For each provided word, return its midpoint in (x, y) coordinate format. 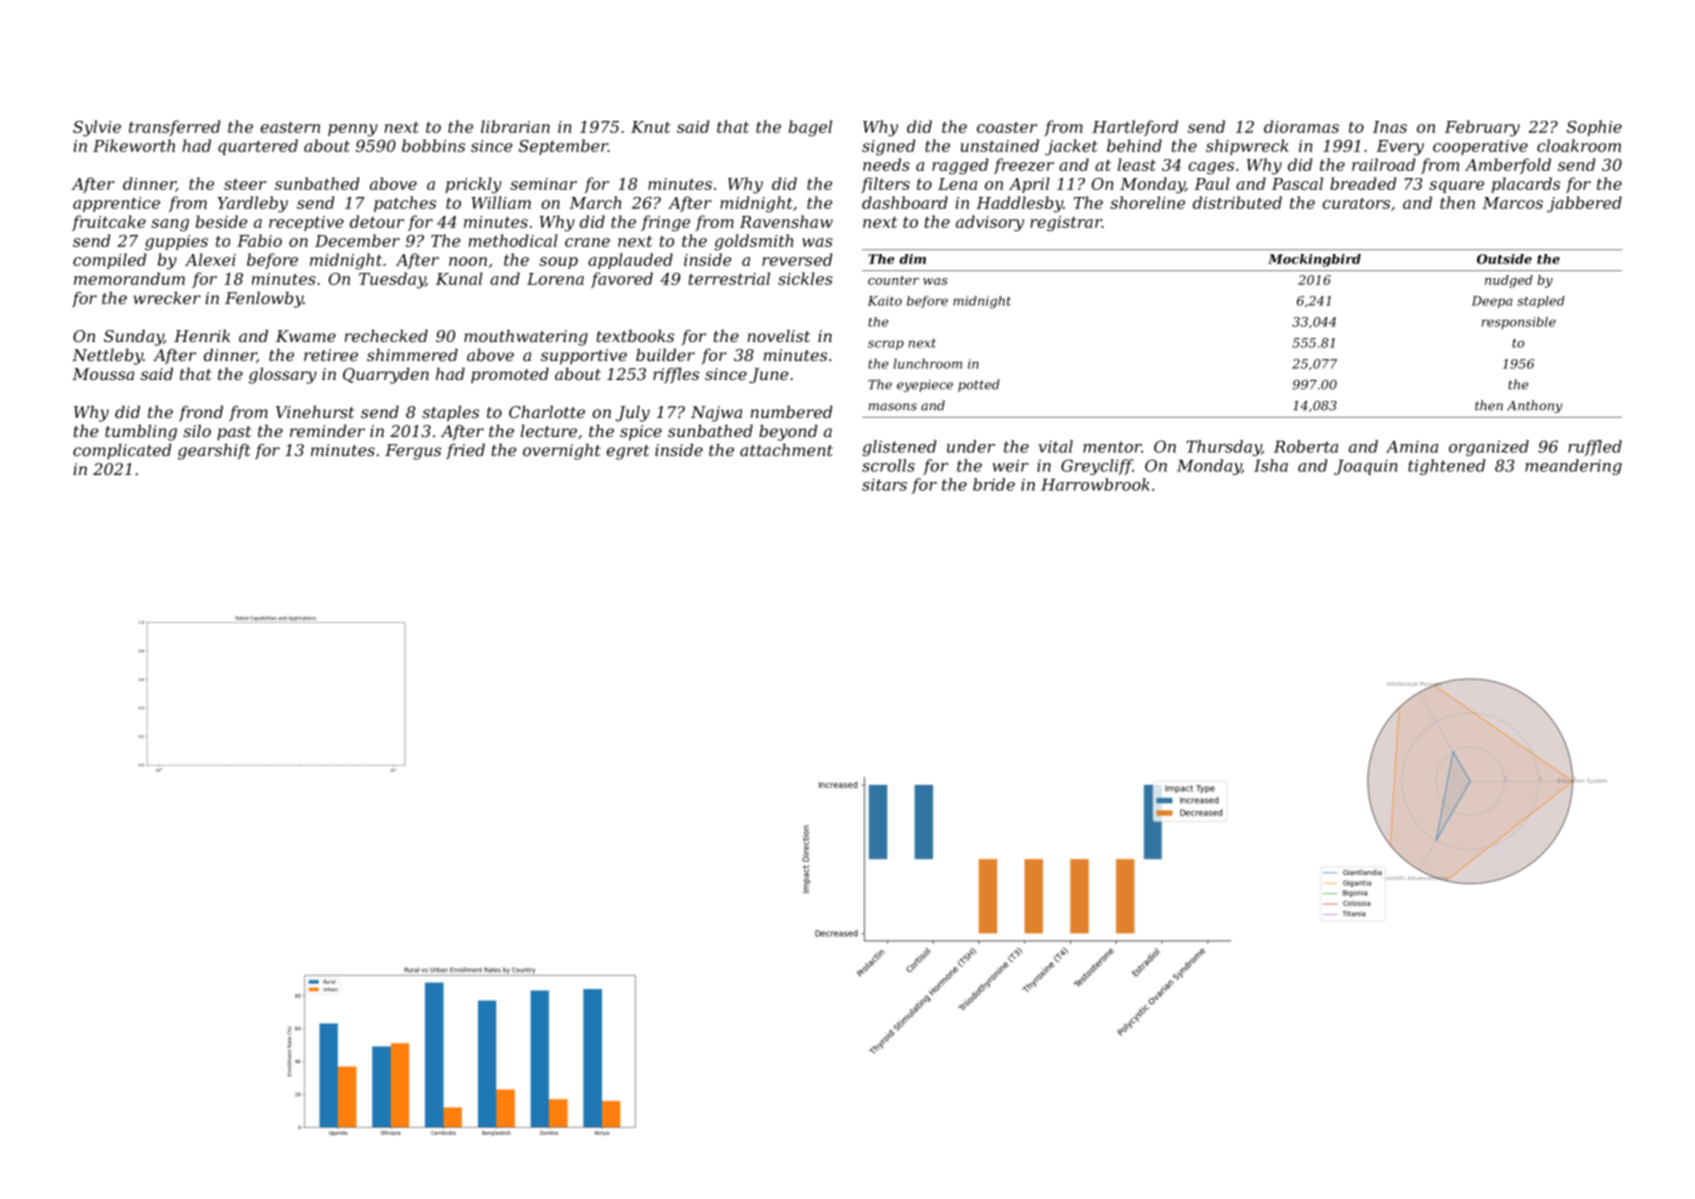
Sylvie (97, 128)
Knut (651, 127)
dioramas (1301, 126)
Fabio (259, 240)
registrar (1066, 224)
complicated (122, 452)
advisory (990, 223)
